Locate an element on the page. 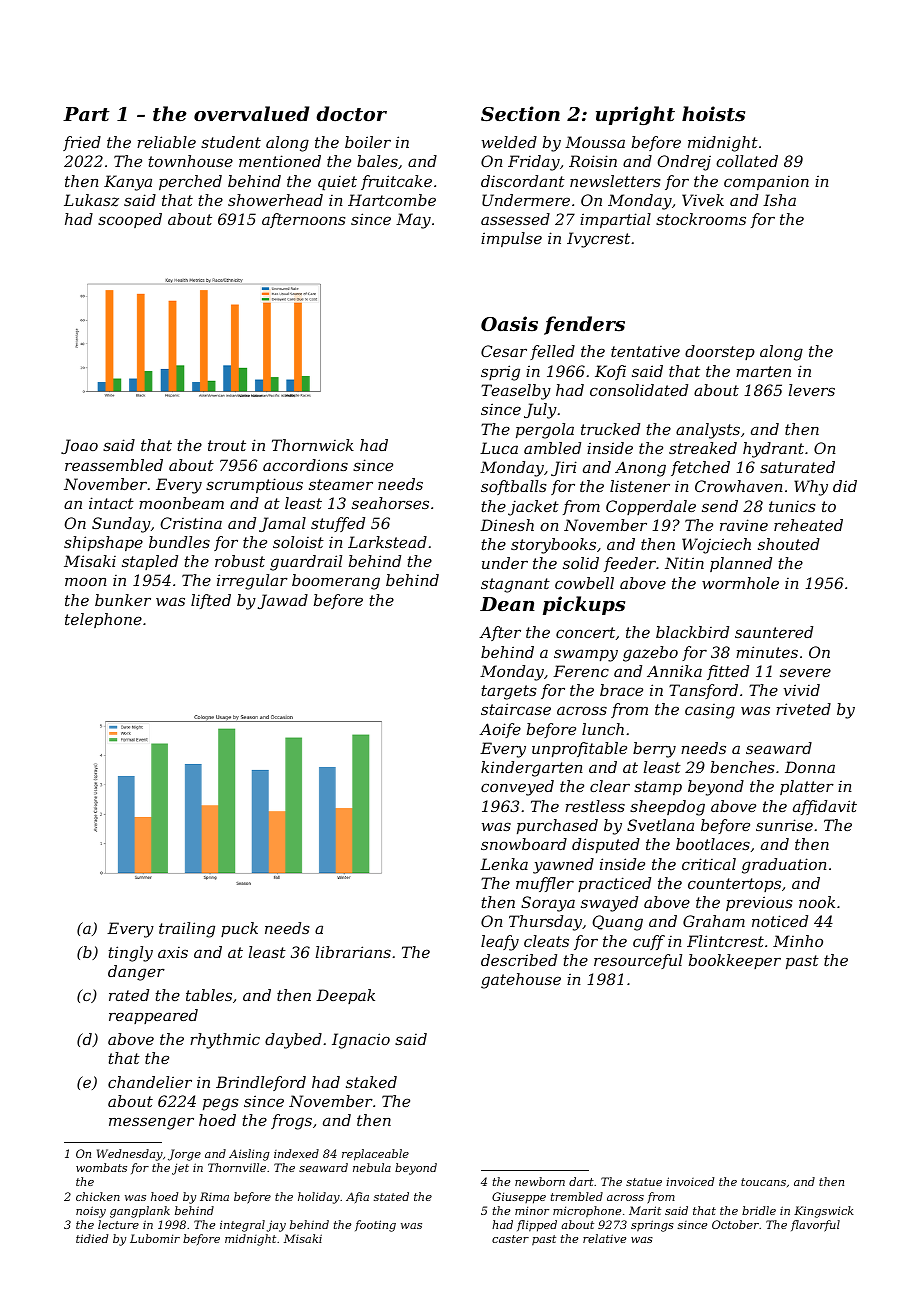 This page has width=924, height=1308. rhythmic is located at coordinates (225, 1041).
